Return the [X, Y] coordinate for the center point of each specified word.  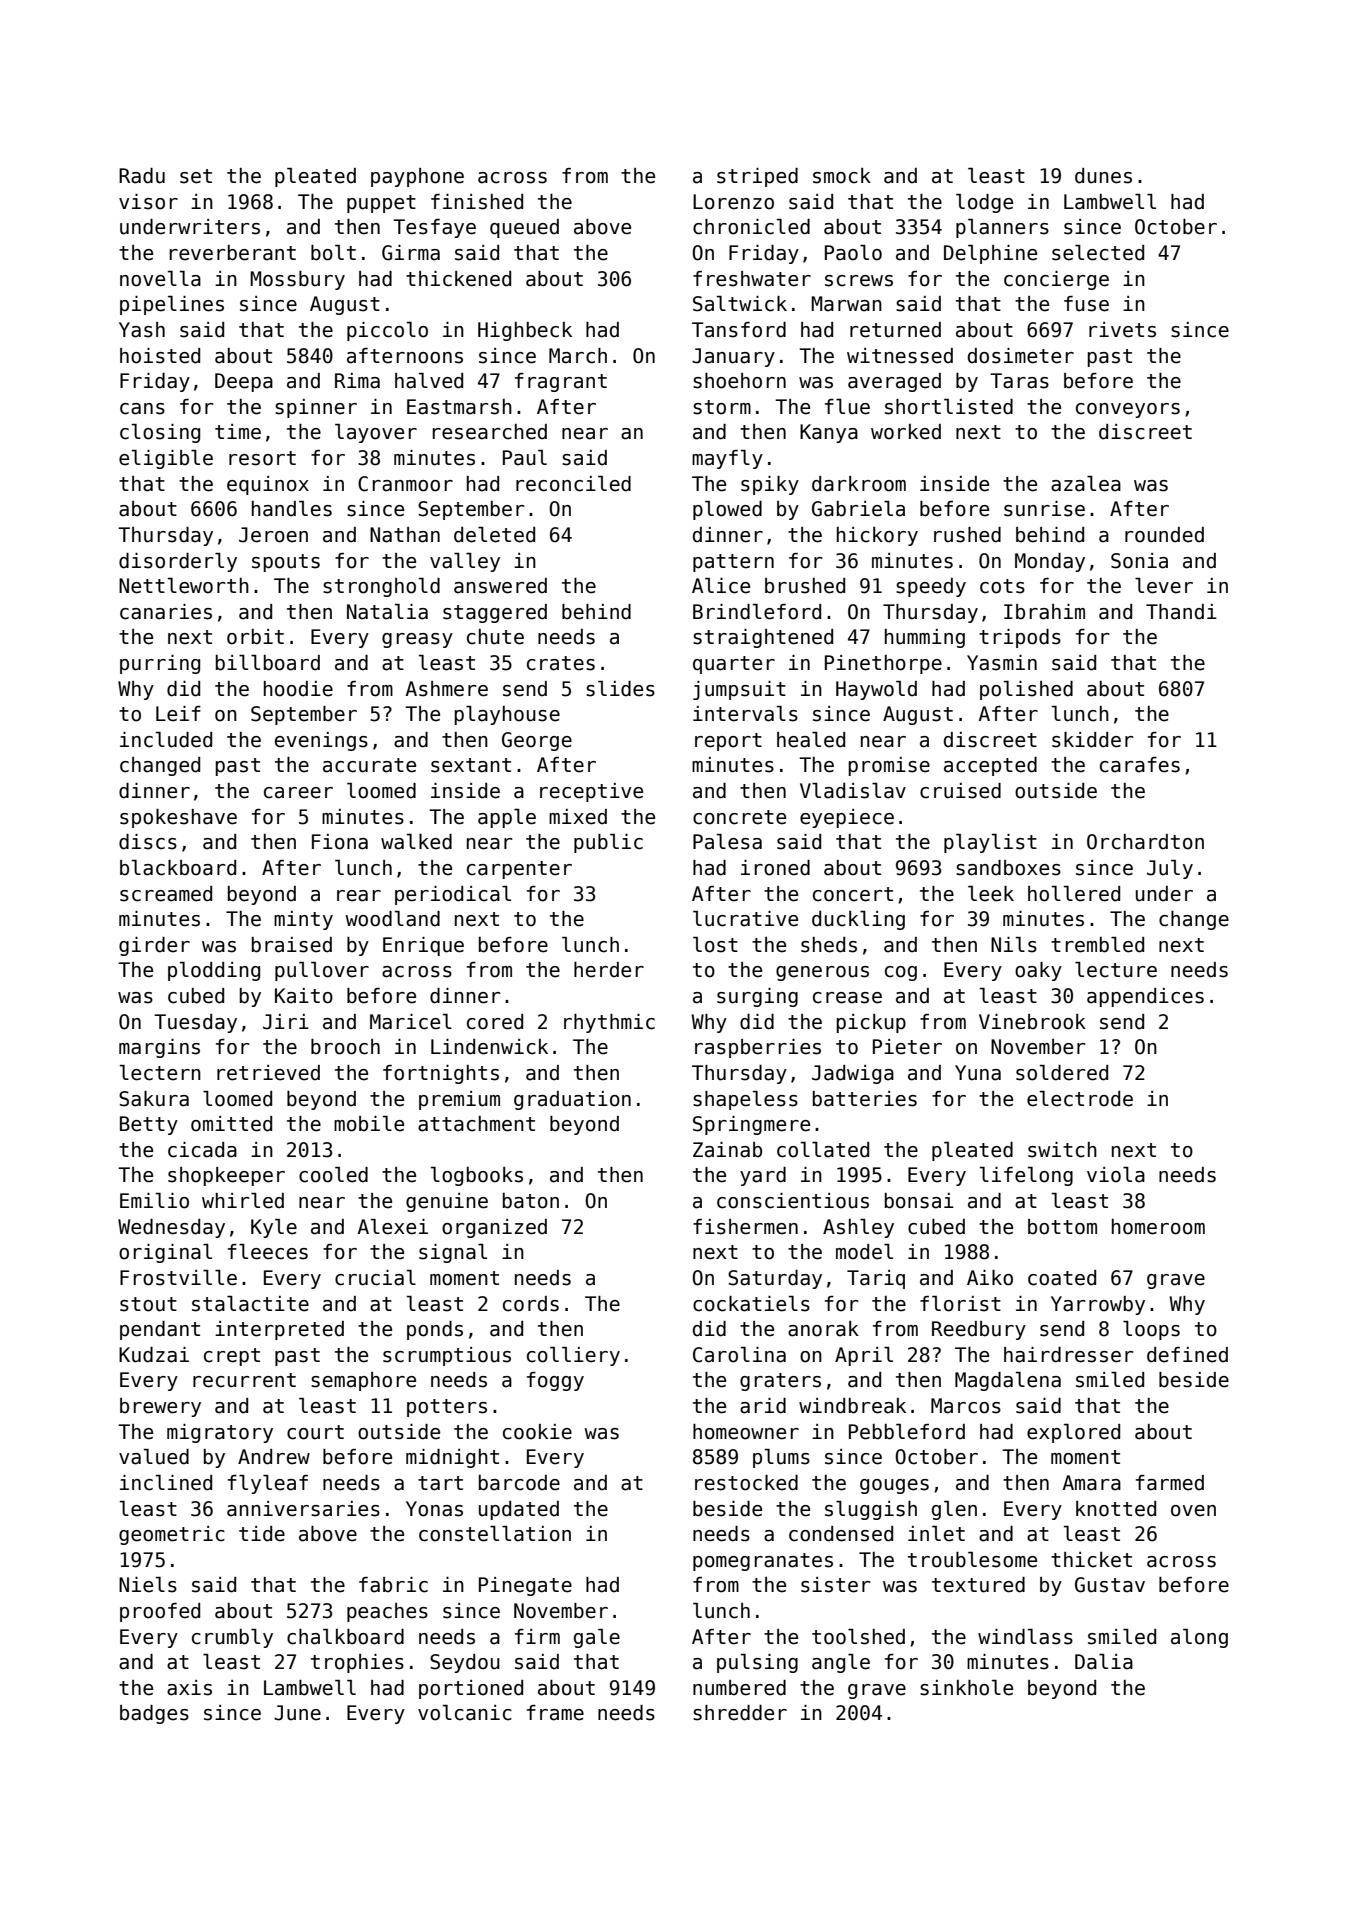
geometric [172, 1535]
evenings [321, 741]
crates [561, 663]
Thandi [1181, 612]
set [196, 176]
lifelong [1026, 1176]
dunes [1103, 176]
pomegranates [763, 1562]
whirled [243, 1201]
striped [757, 177]
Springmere [751, 1125]
